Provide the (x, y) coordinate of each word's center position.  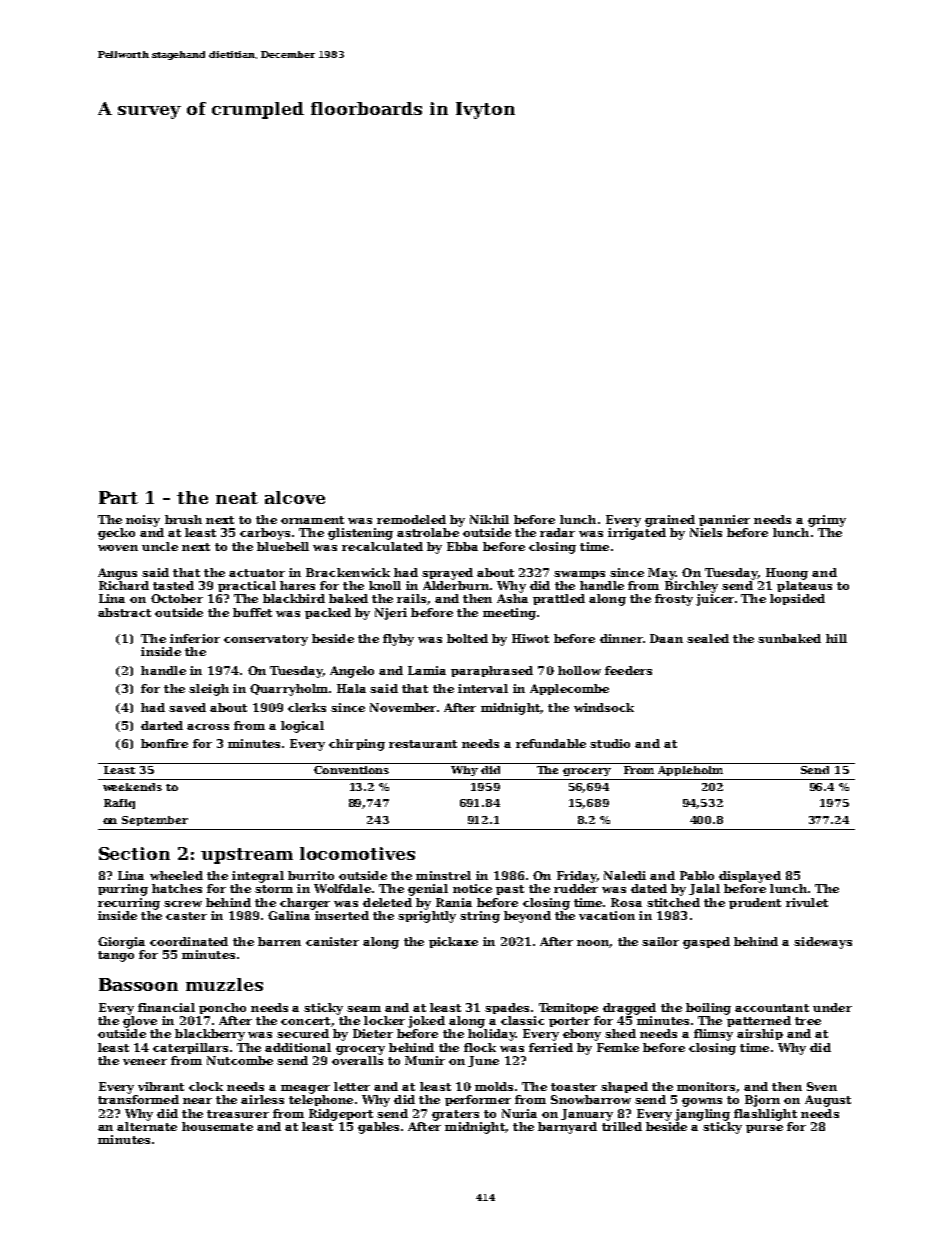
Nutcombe (240, 1060)
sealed (708, 638)
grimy (827, 521)
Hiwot (530, 638)
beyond (527, 917)
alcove (295, 497)
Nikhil (489, 519)
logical (302, 727)
